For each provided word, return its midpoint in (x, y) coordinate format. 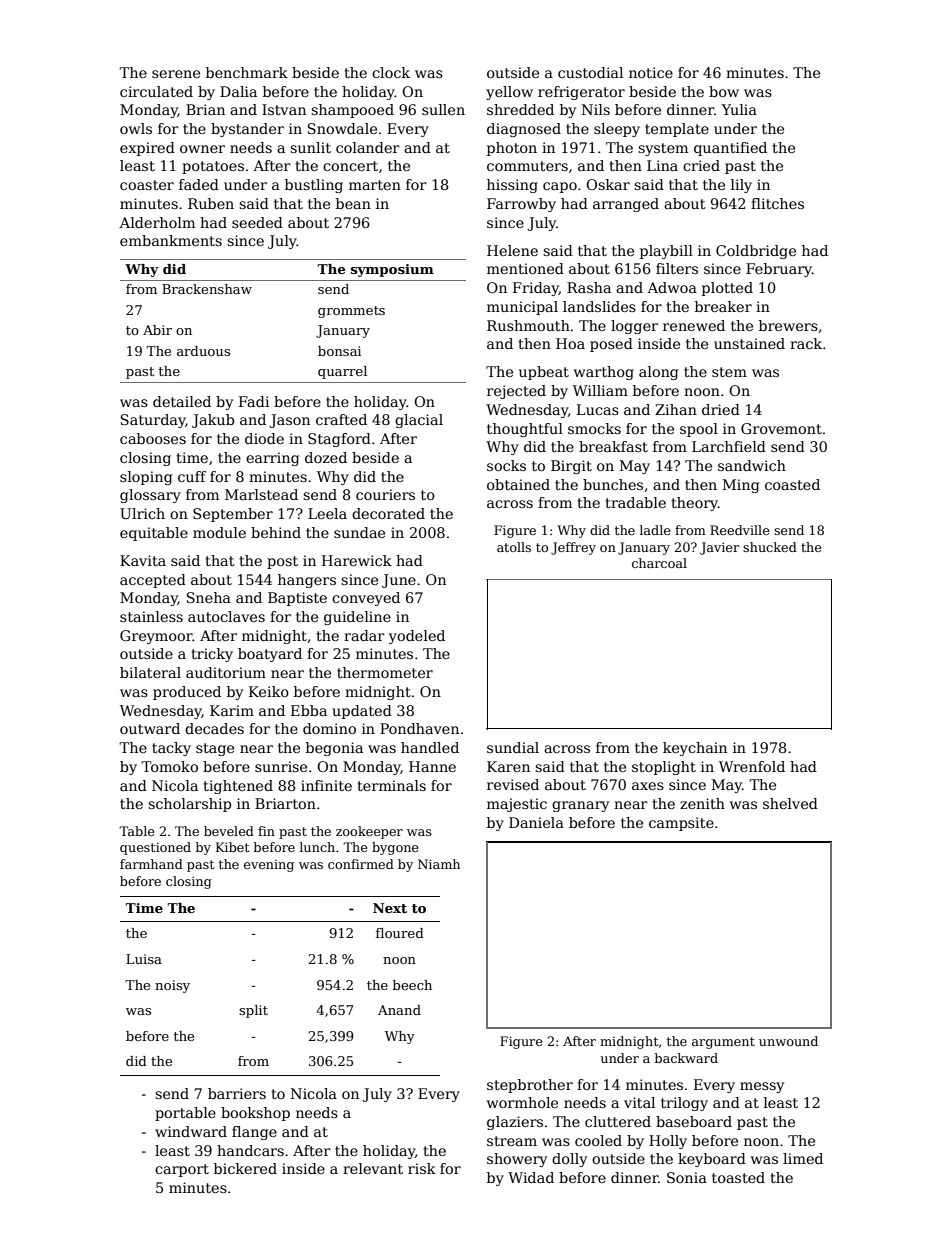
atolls (514, 547)
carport (182, 1170)
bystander (247, 130)
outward (150, 728)
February (779, 270)
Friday (536, 289)
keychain (695, 749)
